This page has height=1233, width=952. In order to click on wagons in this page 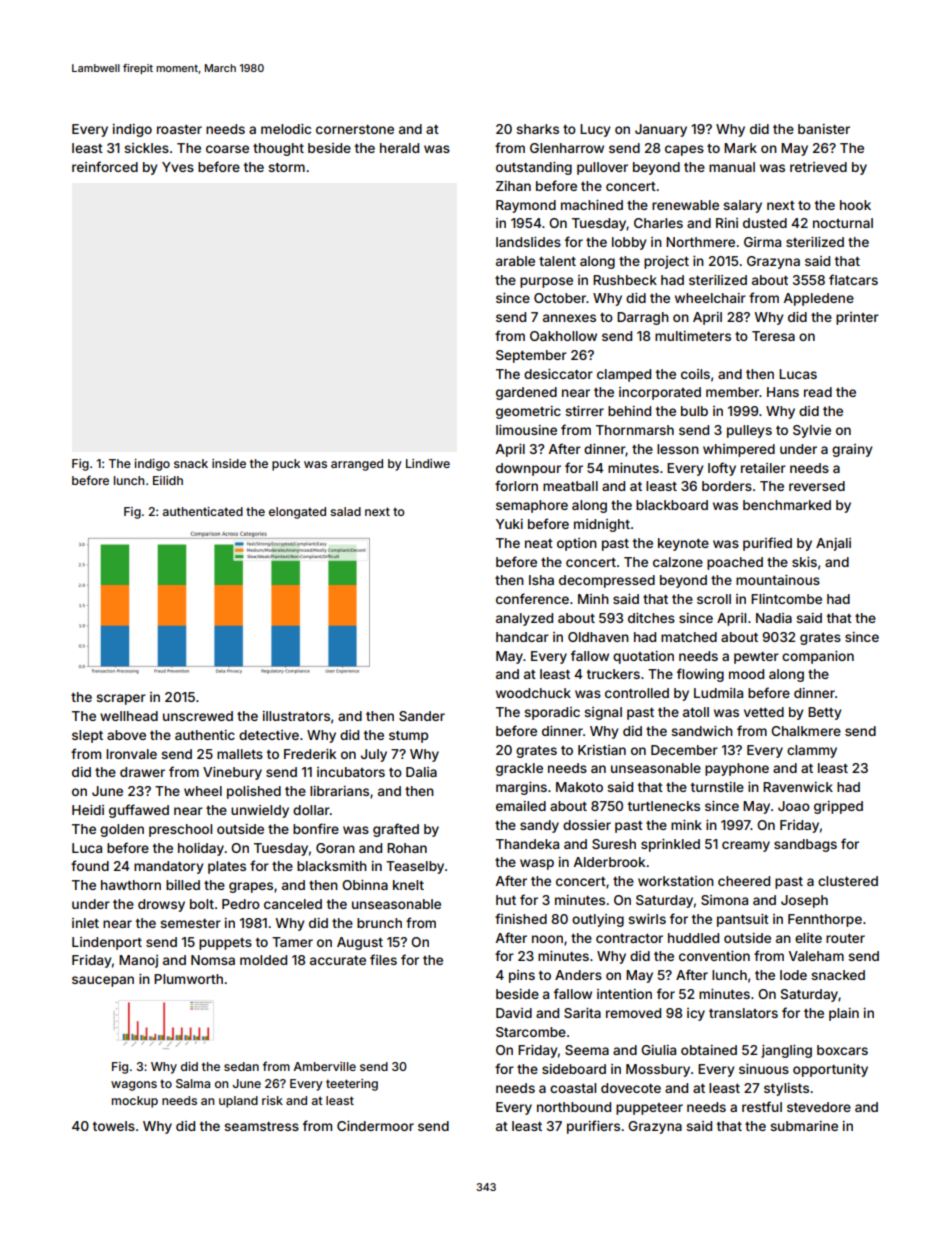, I will do `click(134, 1086)`.
